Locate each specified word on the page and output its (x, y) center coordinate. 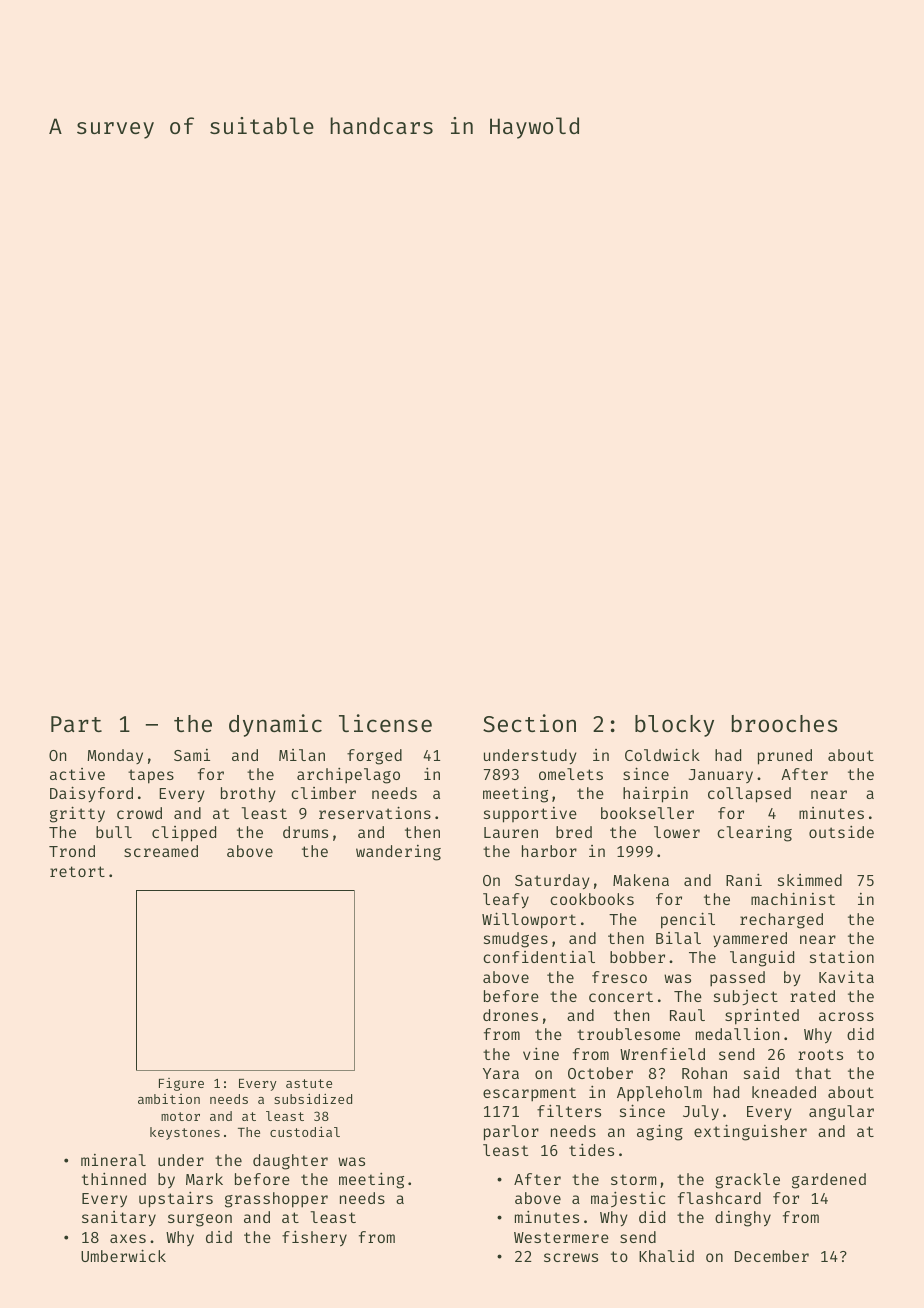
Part (76, 724)
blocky (674, 726)
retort (77, 871)
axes (128, 1238)
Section (529, 723)
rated (812, 996)
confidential (539, 957)
